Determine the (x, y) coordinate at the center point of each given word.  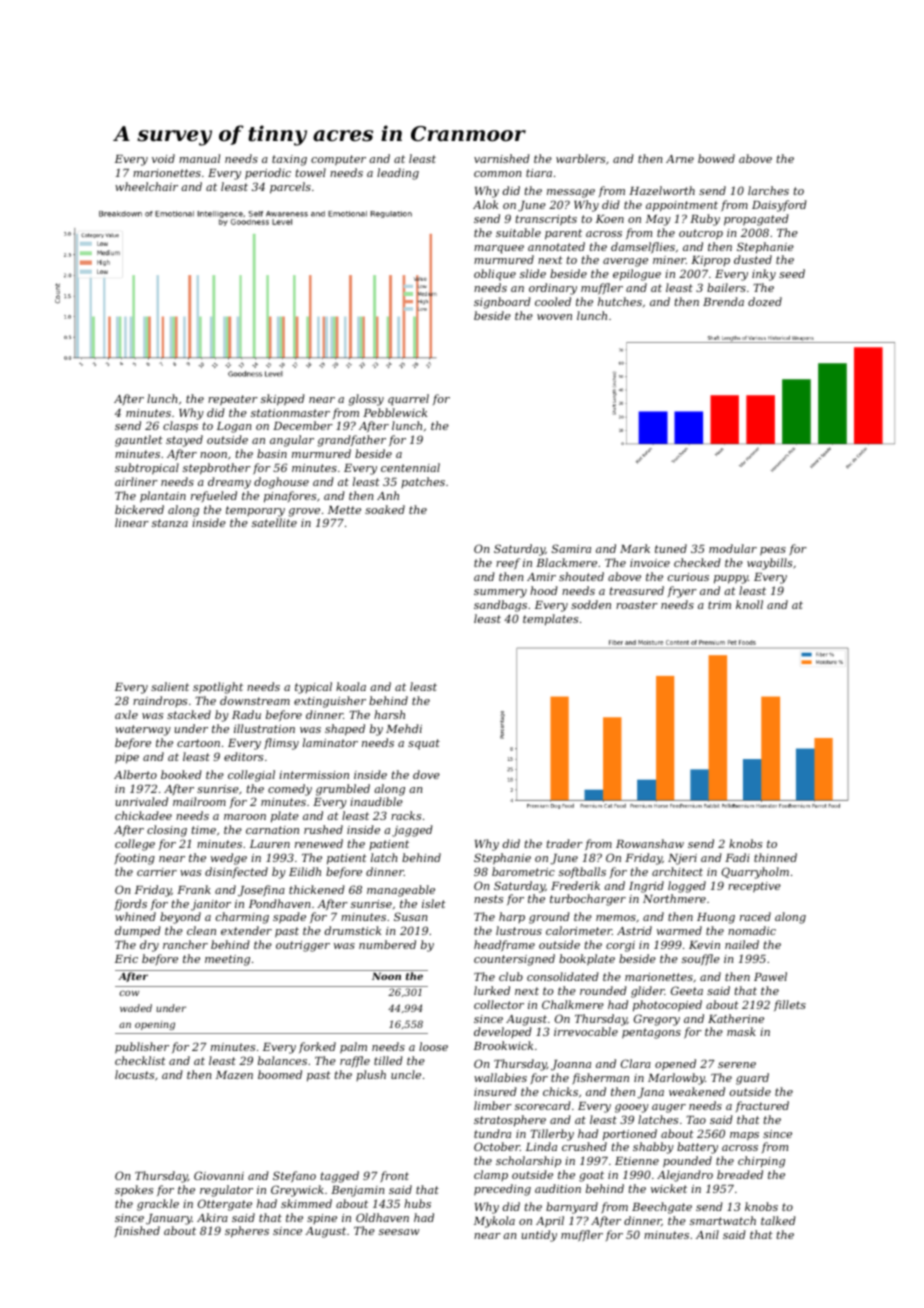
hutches (620, 301)
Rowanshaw (650, 843)
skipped (283, 400)
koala (351, 686)
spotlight (218, 688)
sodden (591, 604)
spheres (247, 1232)
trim (719, 605)
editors (243, 756)
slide (533, 273)
